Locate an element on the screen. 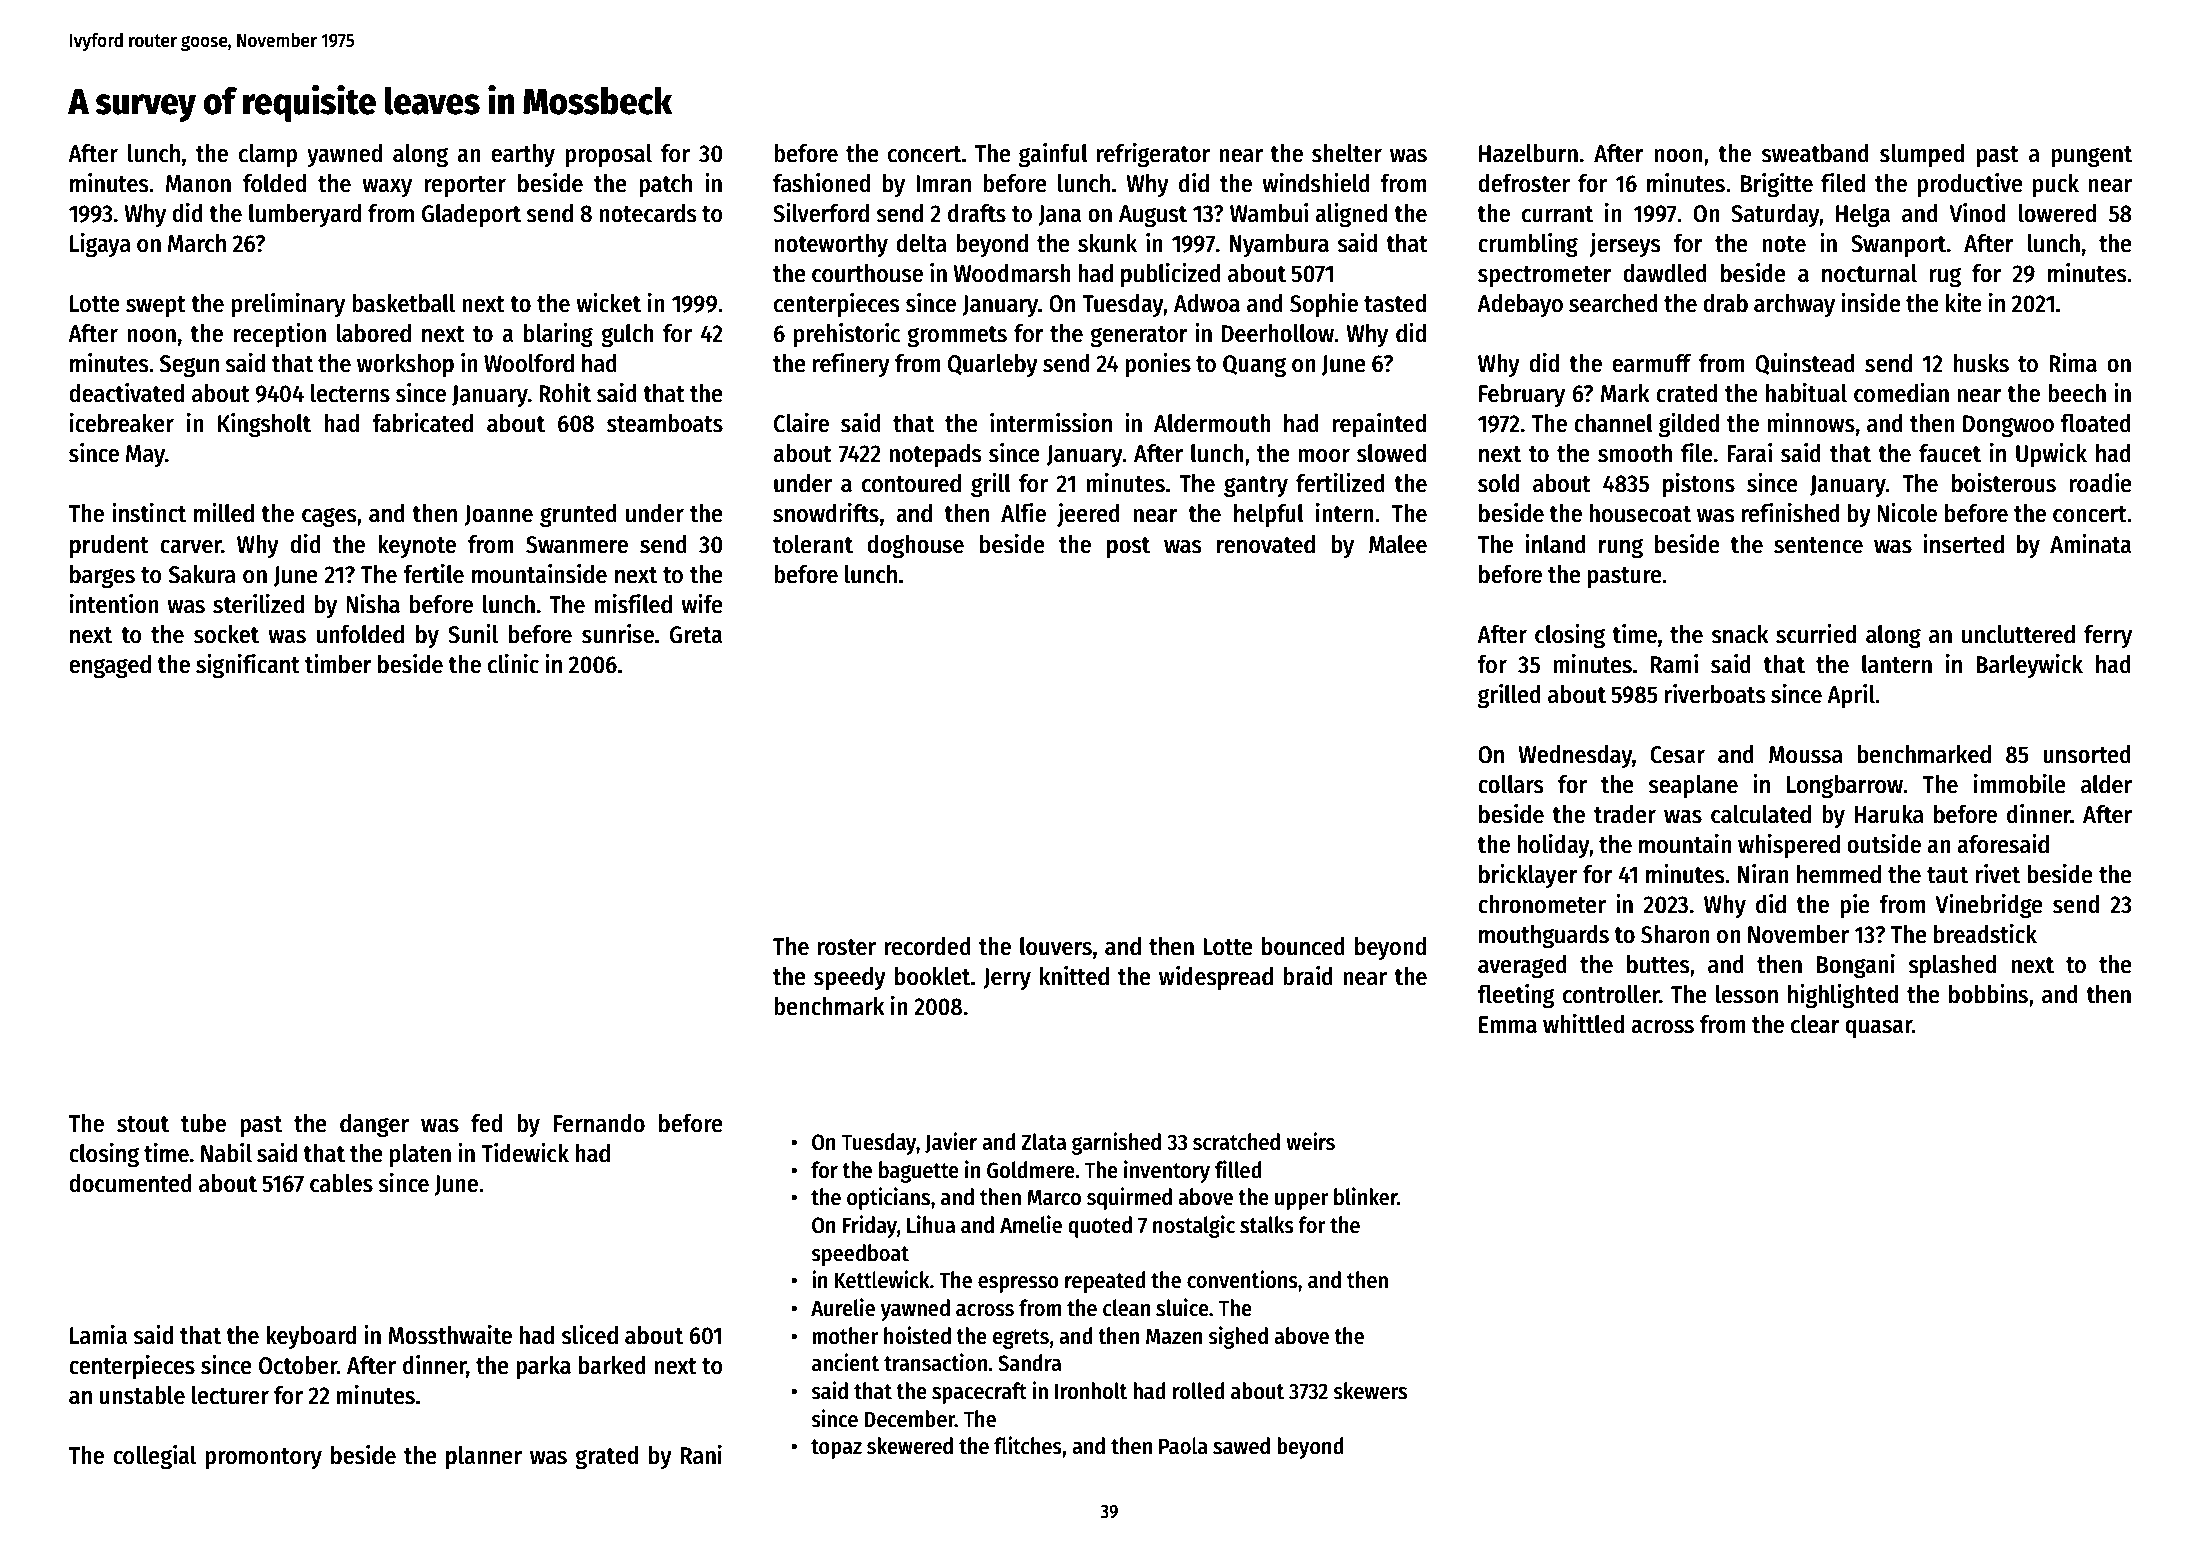 Image resolution: width=2201 pixels, height=1557 pixels. proposal is located at coordinates (608, 155).
